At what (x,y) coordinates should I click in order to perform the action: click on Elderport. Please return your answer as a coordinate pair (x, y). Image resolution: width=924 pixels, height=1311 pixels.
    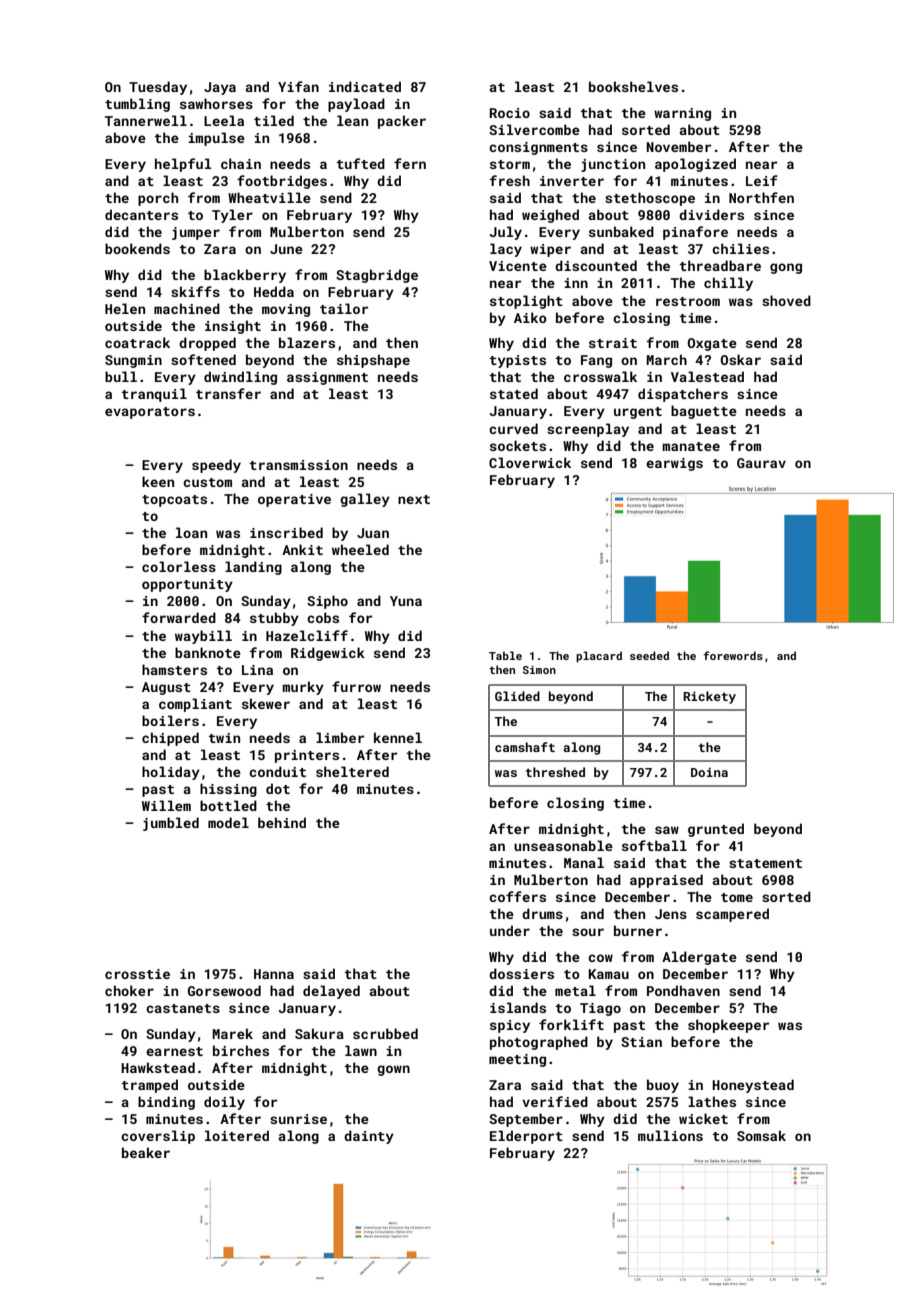
    Looking at the image, I should click on (526, 1137).
